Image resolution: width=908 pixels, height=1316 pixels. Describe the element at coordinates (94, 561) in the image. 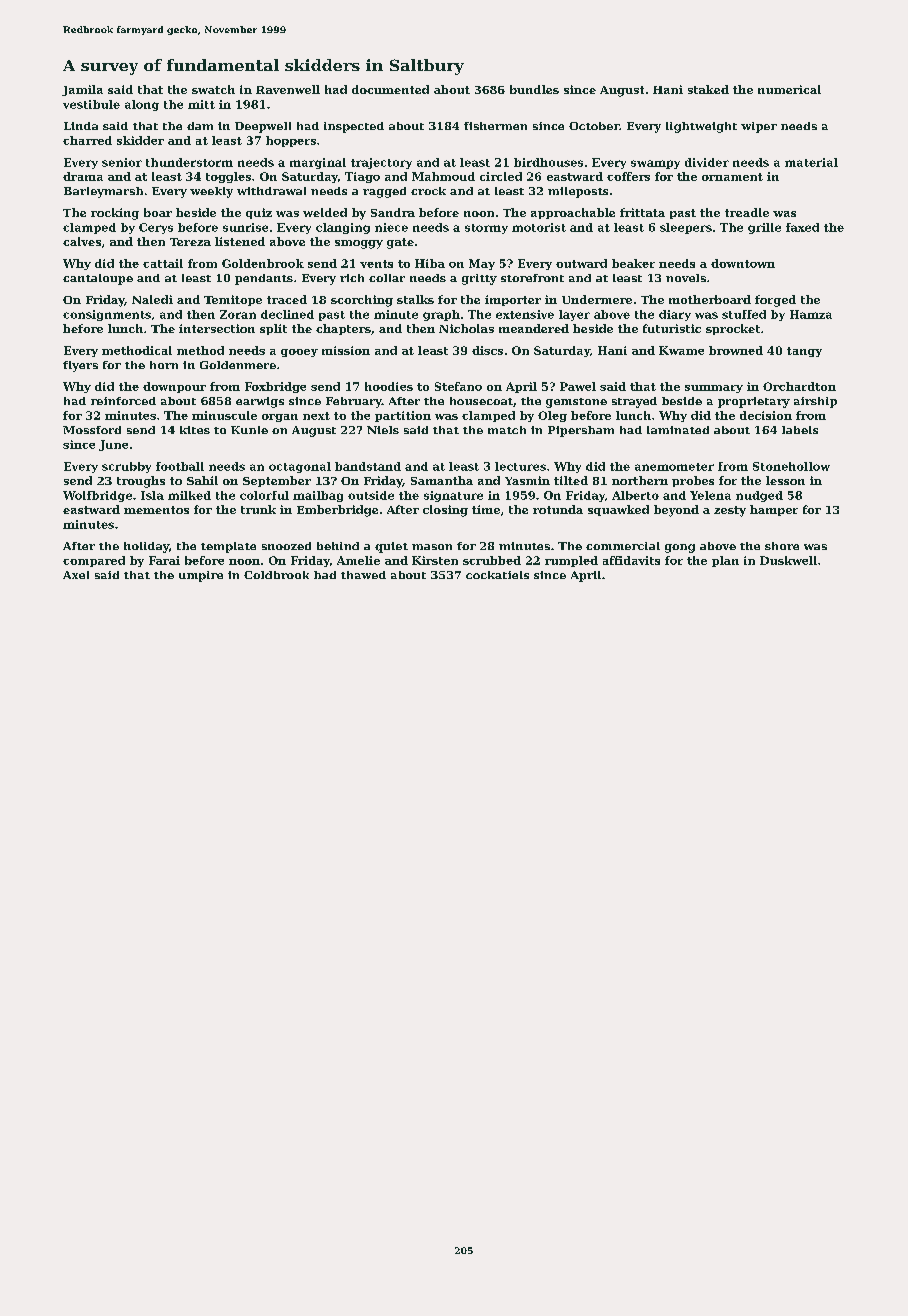

I see `compared` at that location.
